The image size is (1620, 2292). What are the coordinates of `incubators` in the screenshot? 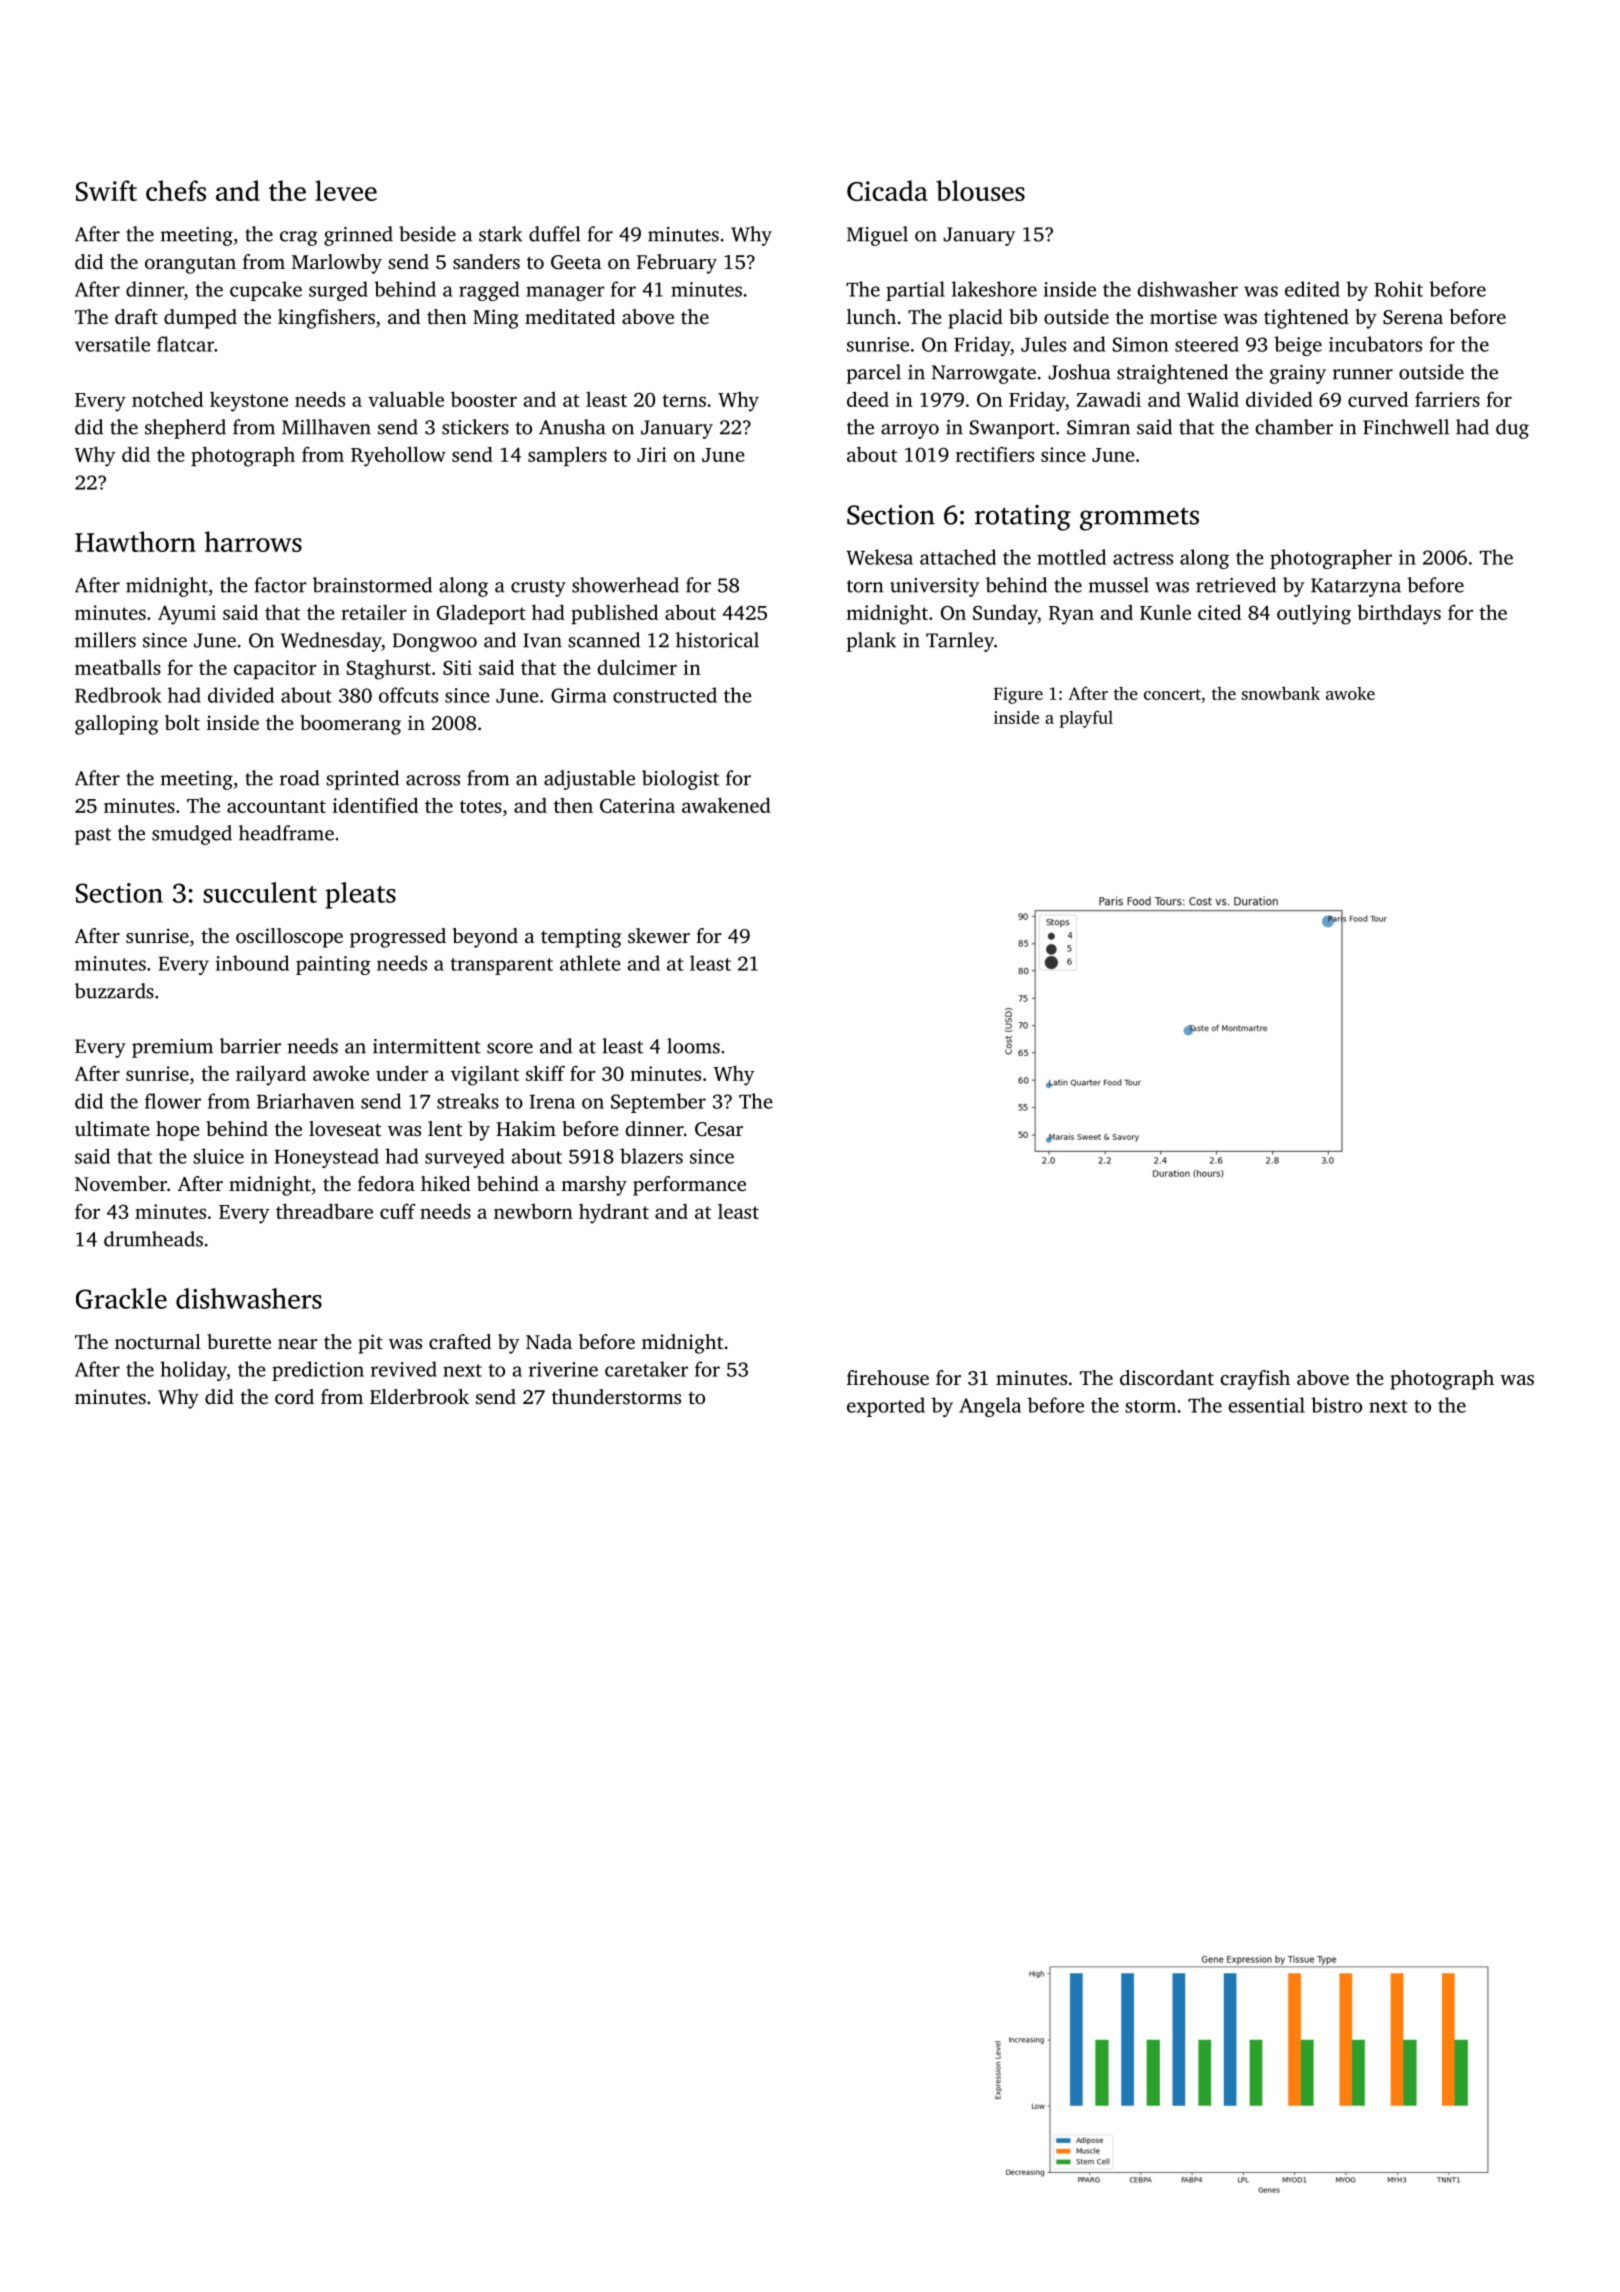 It's located at (1375, 344).
